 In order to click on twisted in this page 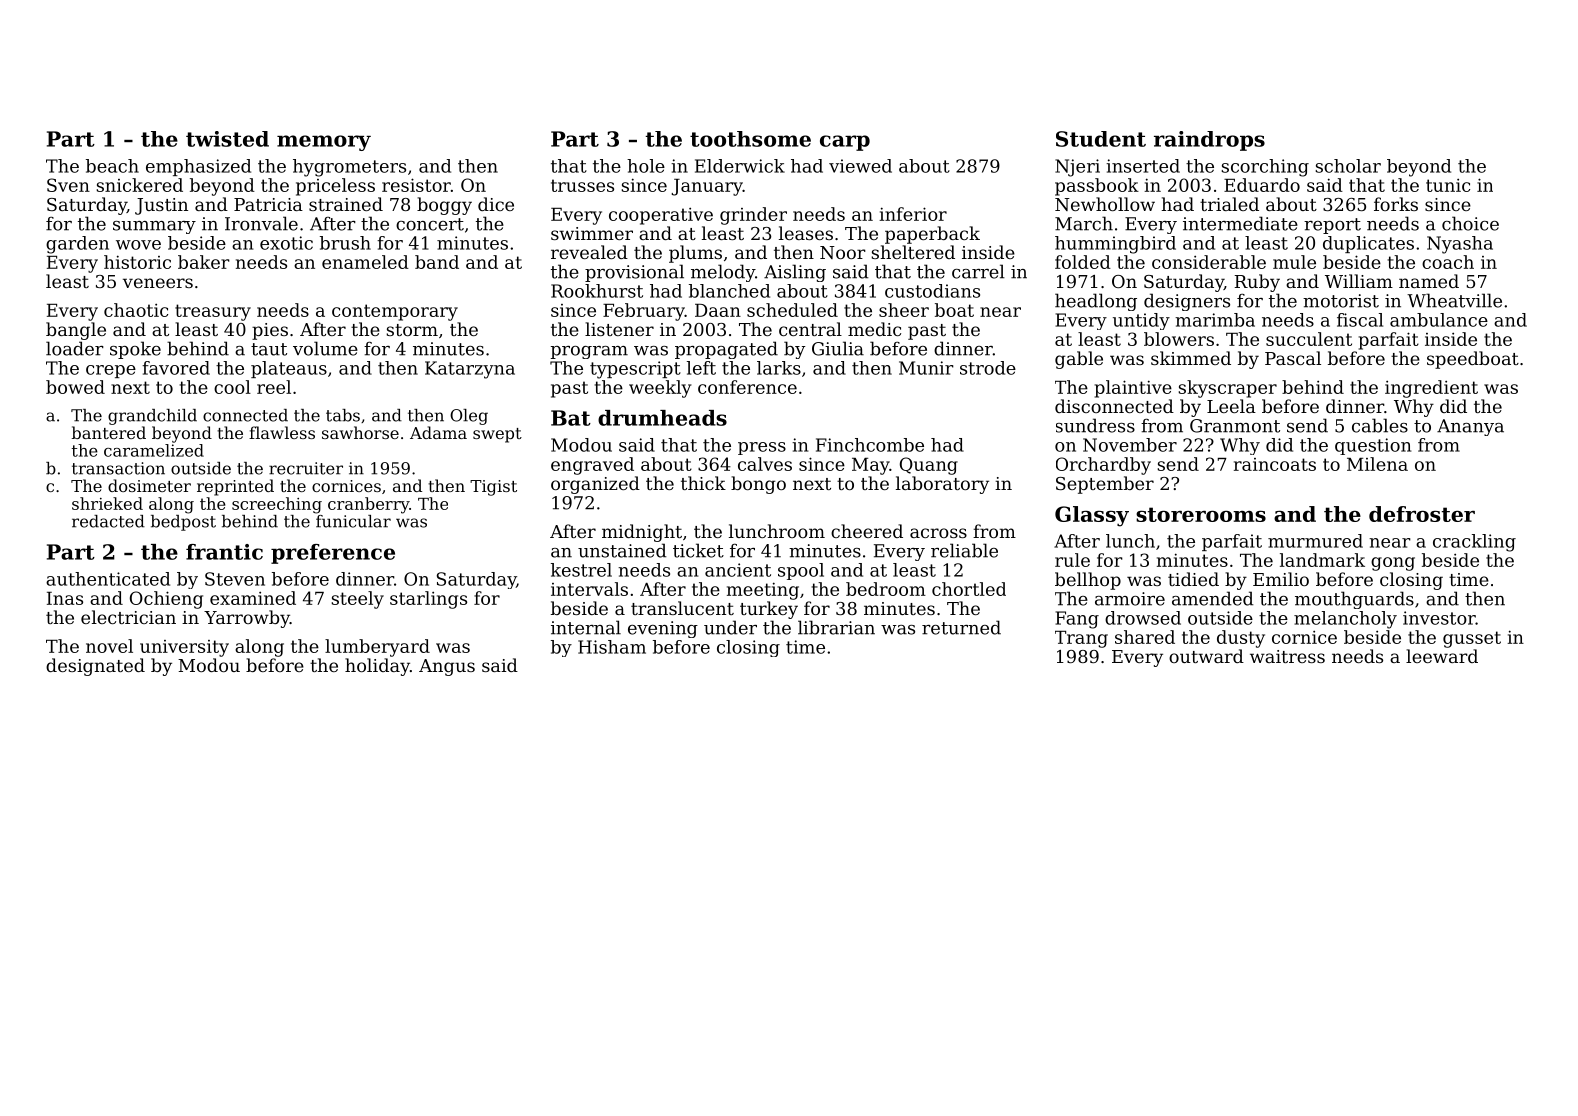, I will do `click(227, 139)`.
